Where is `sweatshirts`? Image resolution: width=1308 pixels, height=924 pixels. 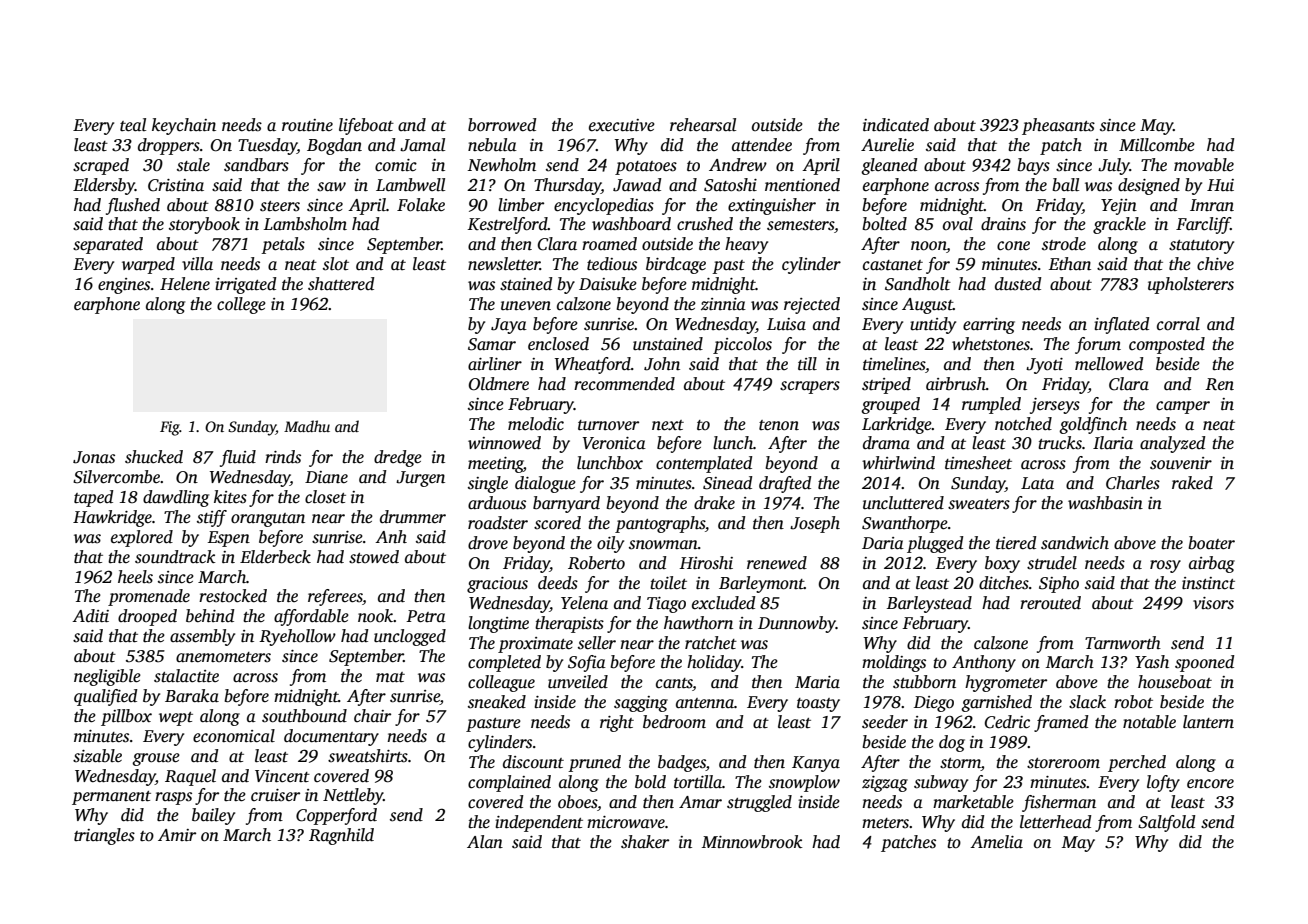 sweatshirts is located at coordinates (368, 756).
